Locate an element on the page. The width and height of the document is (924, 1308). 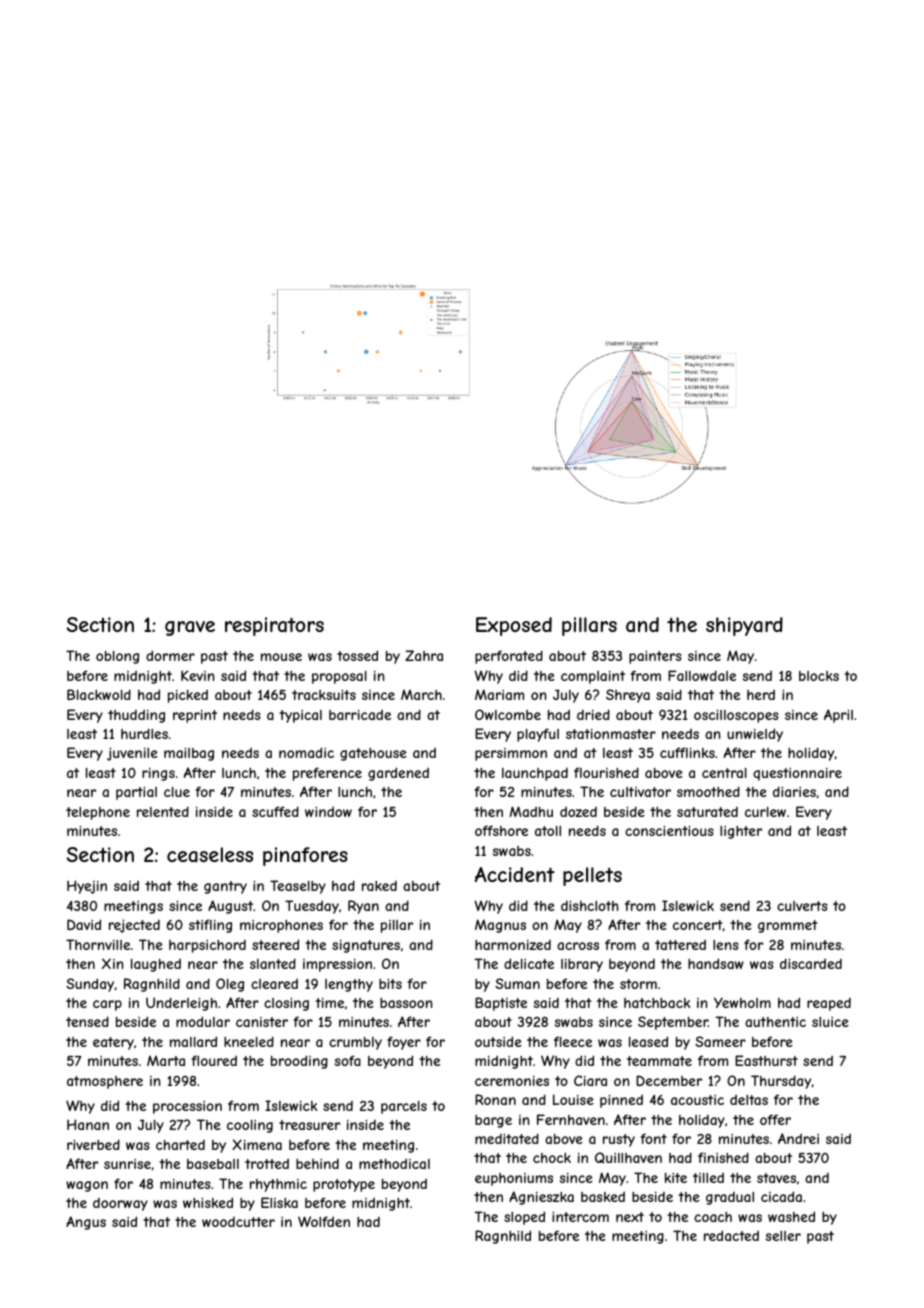
shipyard is located at coordinates (744, 626).
